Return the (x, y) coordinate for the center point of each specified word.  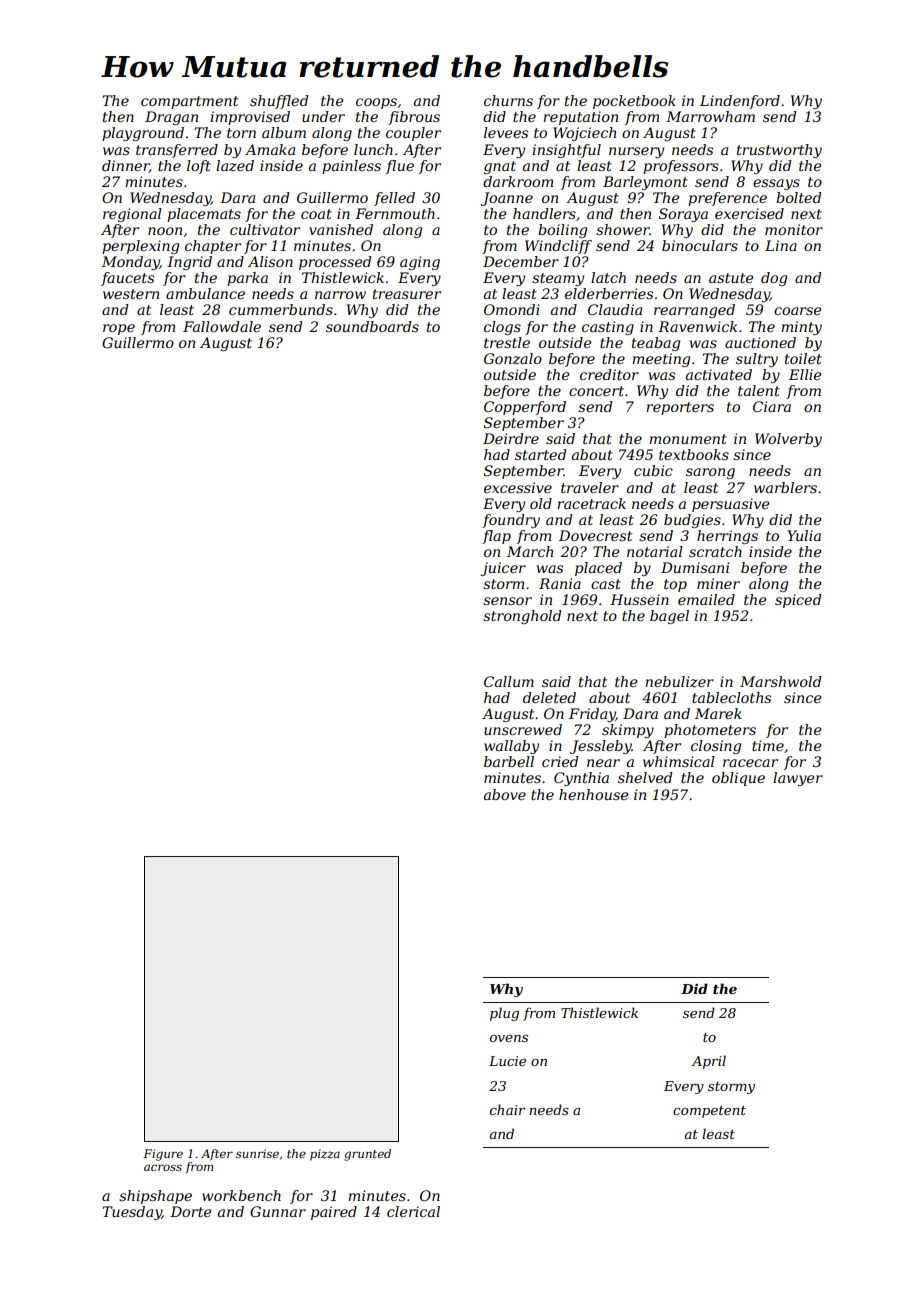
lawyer (798, 779)
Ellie (805, 374)
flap (496, 537)
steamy (558, 279)
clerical (413, 1211)
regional (132, 215)
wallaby (511, 747)
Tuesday (132, 1213)
